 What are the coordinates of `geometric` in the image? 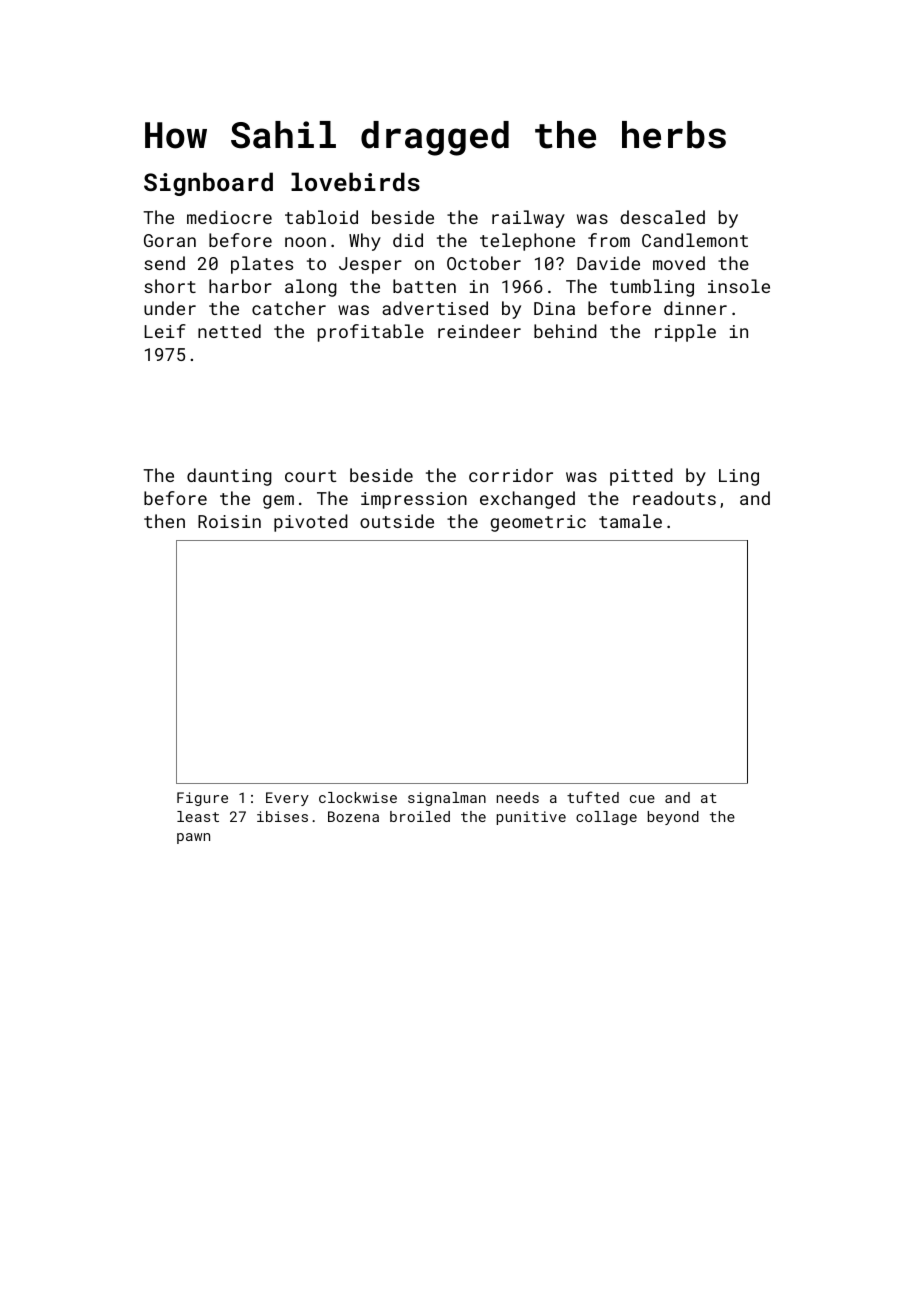 It's located at (538, 523).
